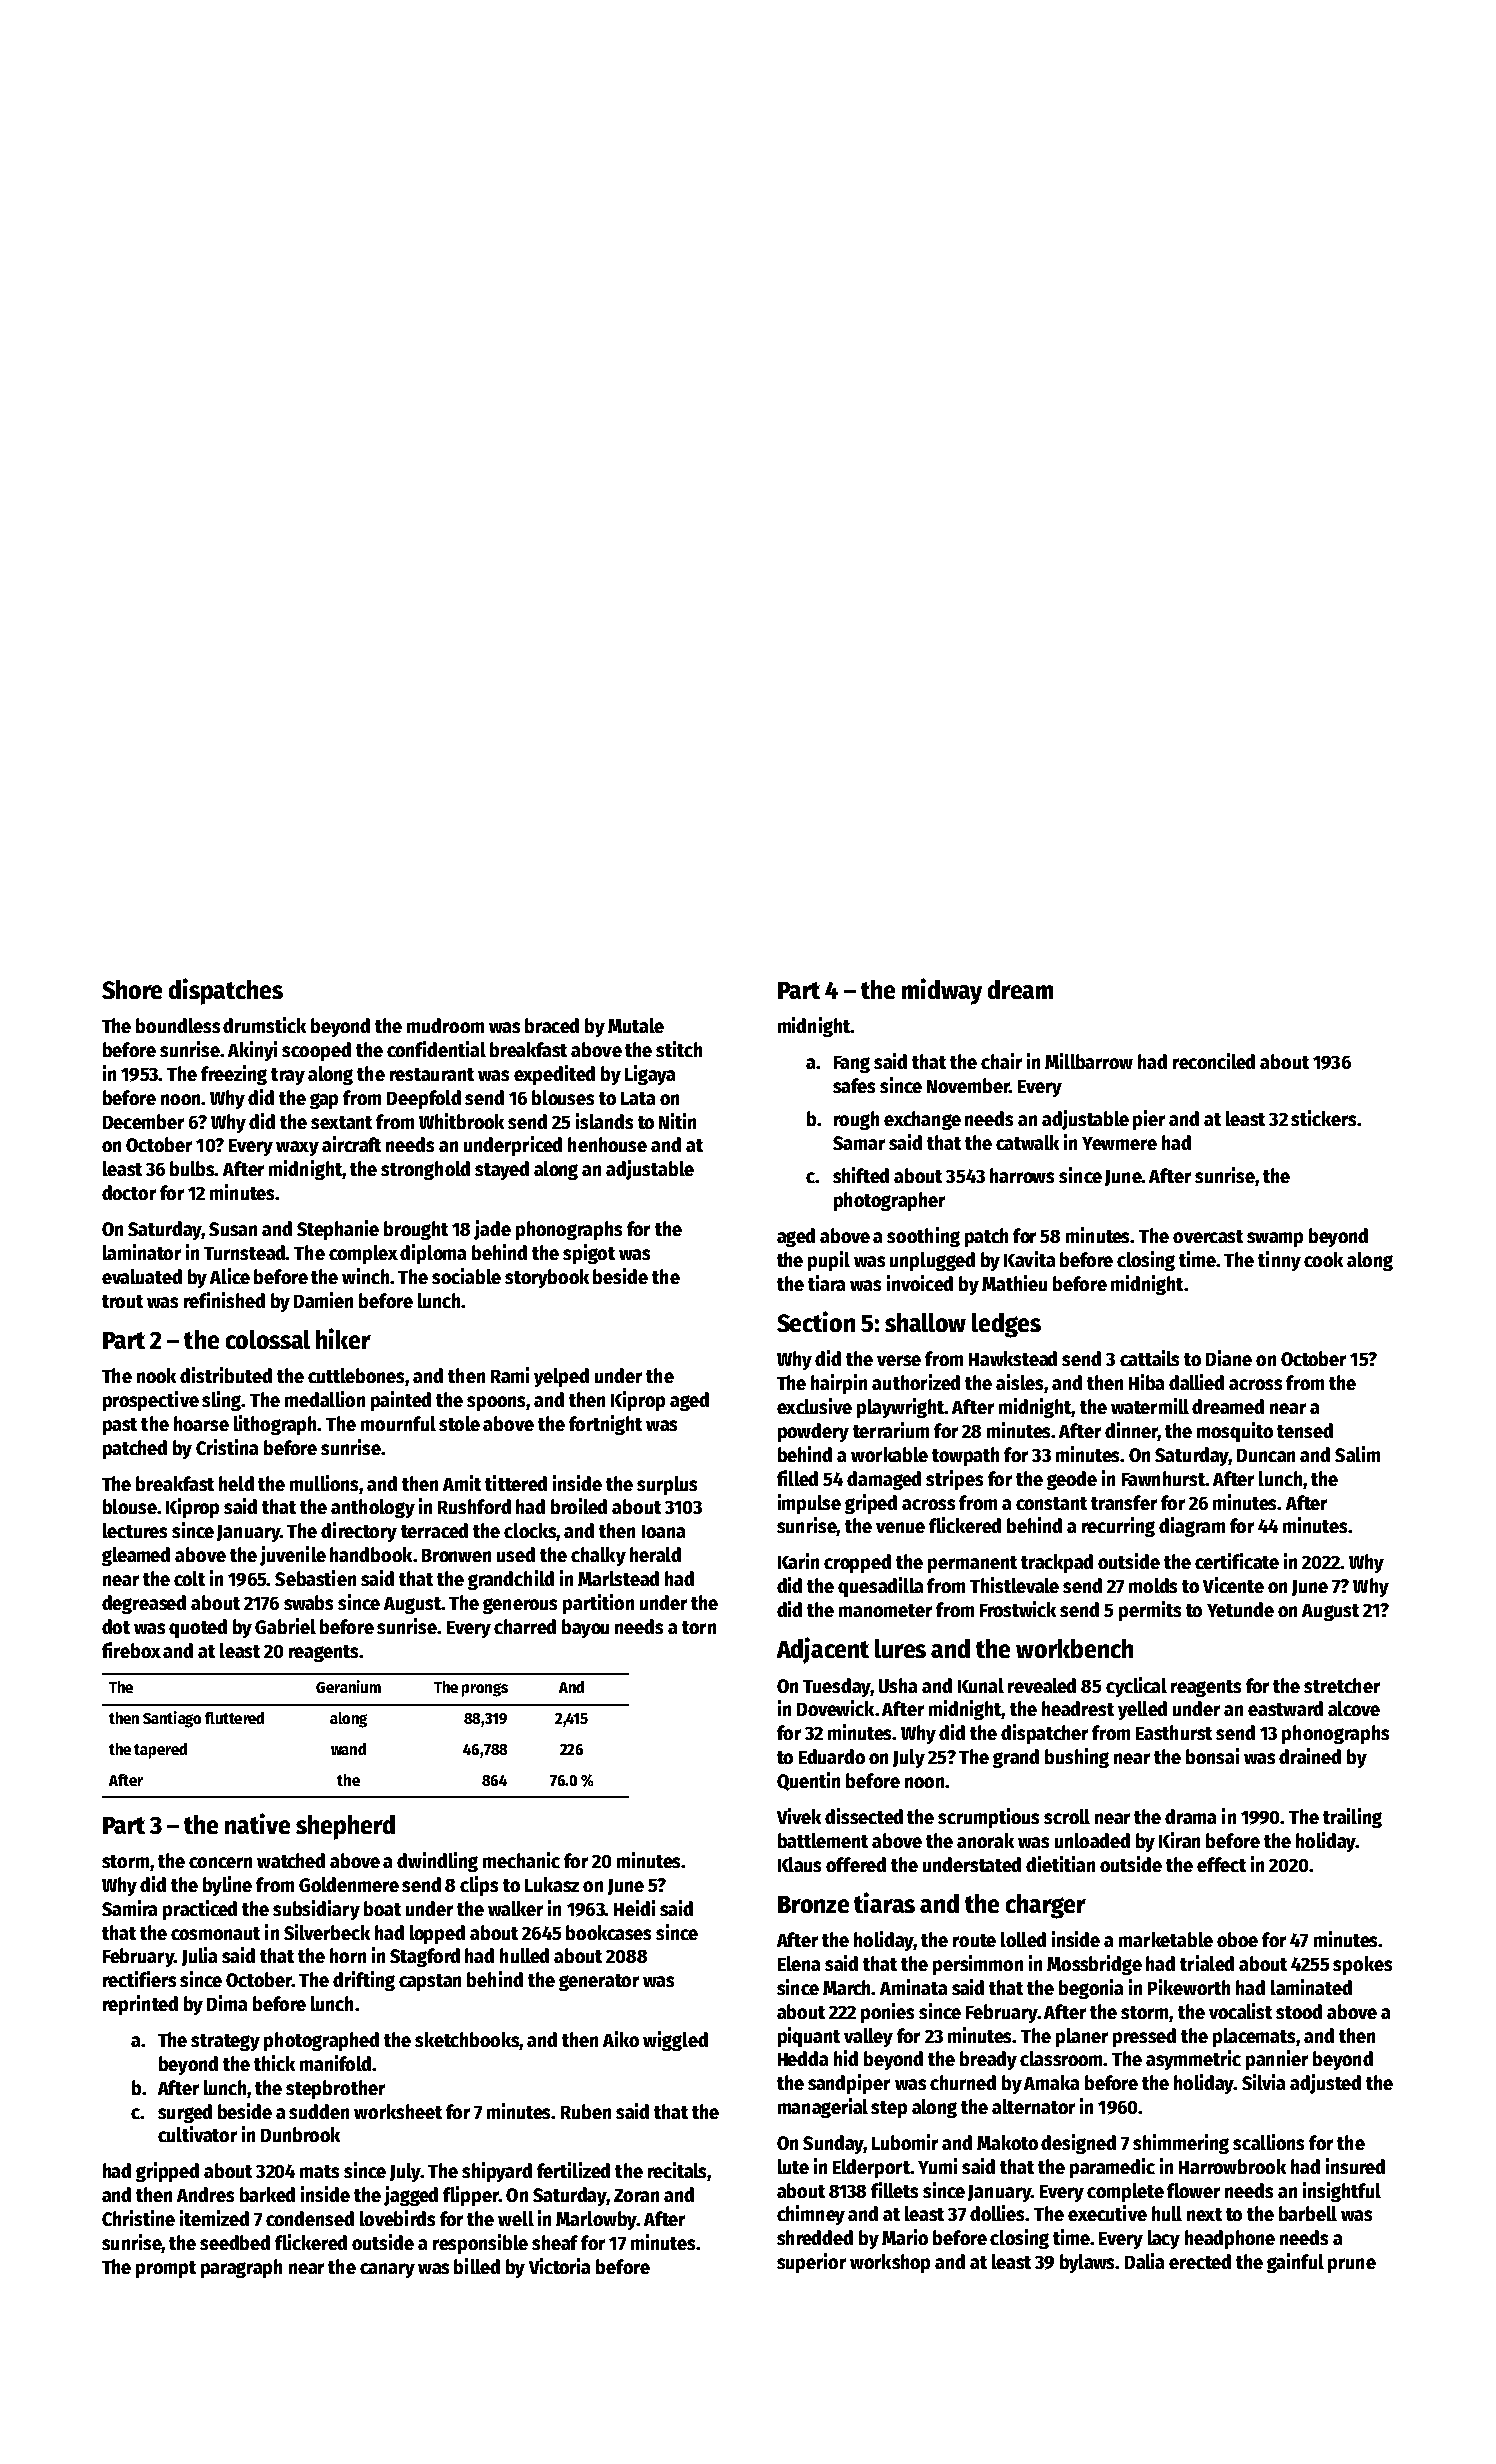 The image size is (1496, 2464). Describe the element at coordinates (348, 1749) in the screenshot. I see `wand` at that location.
